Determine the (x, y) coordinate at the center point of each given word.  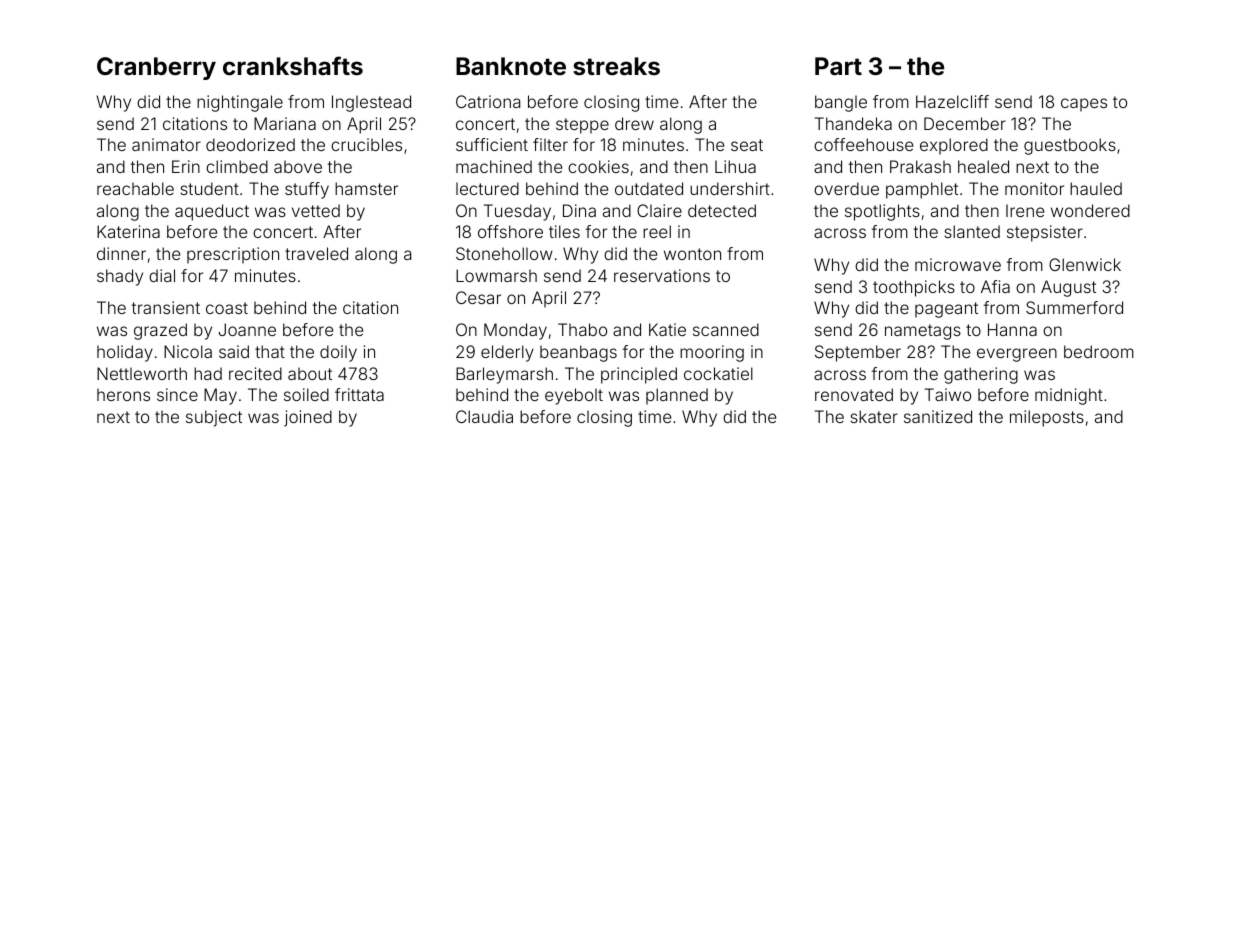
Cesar (478, 297)
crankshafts (293, 66)
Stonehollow (504, 253)
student (209, 188)
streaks (616, 66)
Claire (659, 210)
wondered (1090, 210)
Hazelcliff (952, 101)
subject (214, 418)
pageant (946, 310)
